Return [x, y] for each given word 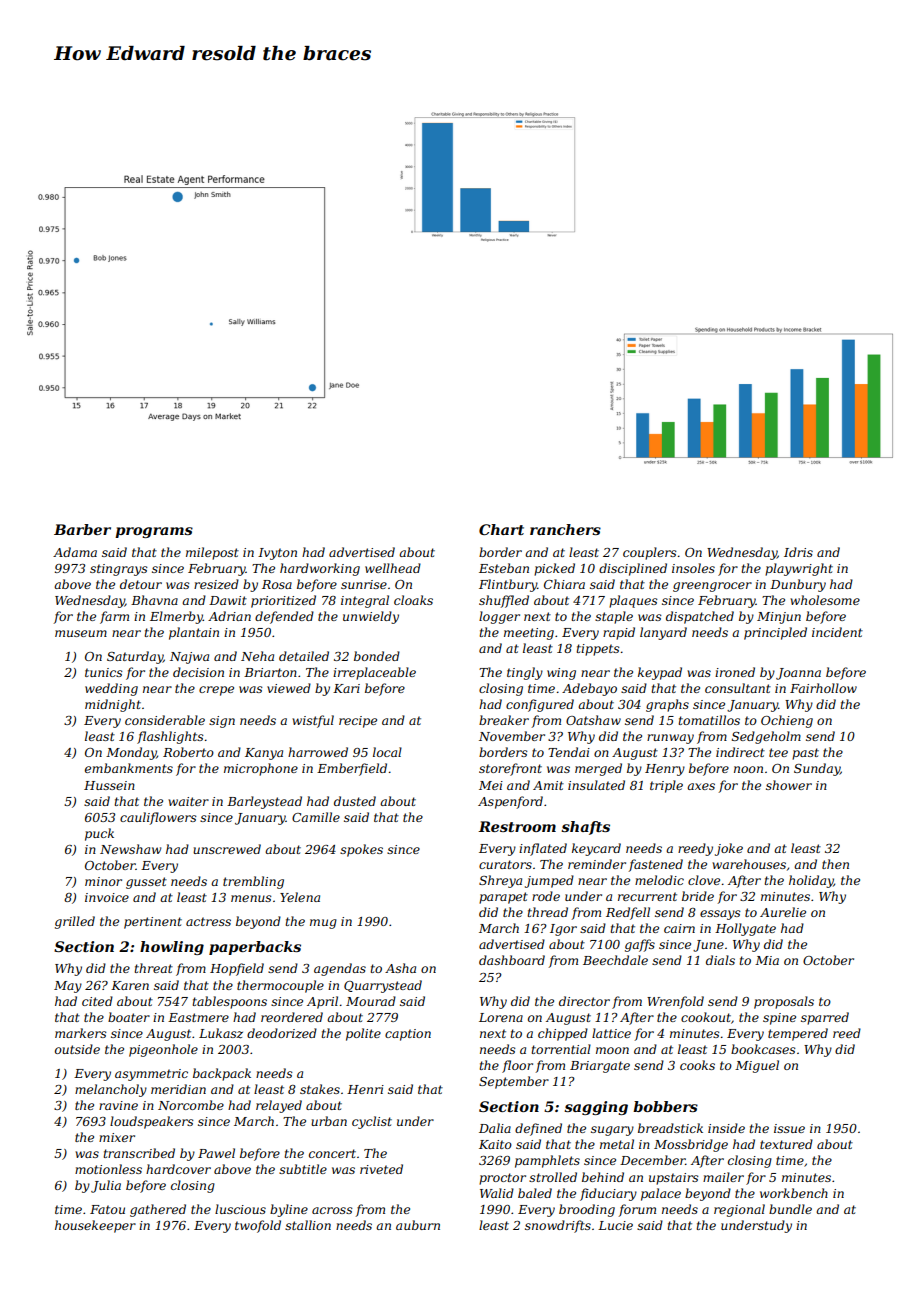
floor [517, 1066]
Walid [497, 1193]
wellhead [393, 568]
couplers [650, 553]
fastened [656, 865]
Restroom [517, 826]
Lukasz [221, 1033]
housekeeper [95, 1226]
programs [154, 532]
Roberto [188, 752]
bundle [790, 1209]
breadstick [670, 1128]
